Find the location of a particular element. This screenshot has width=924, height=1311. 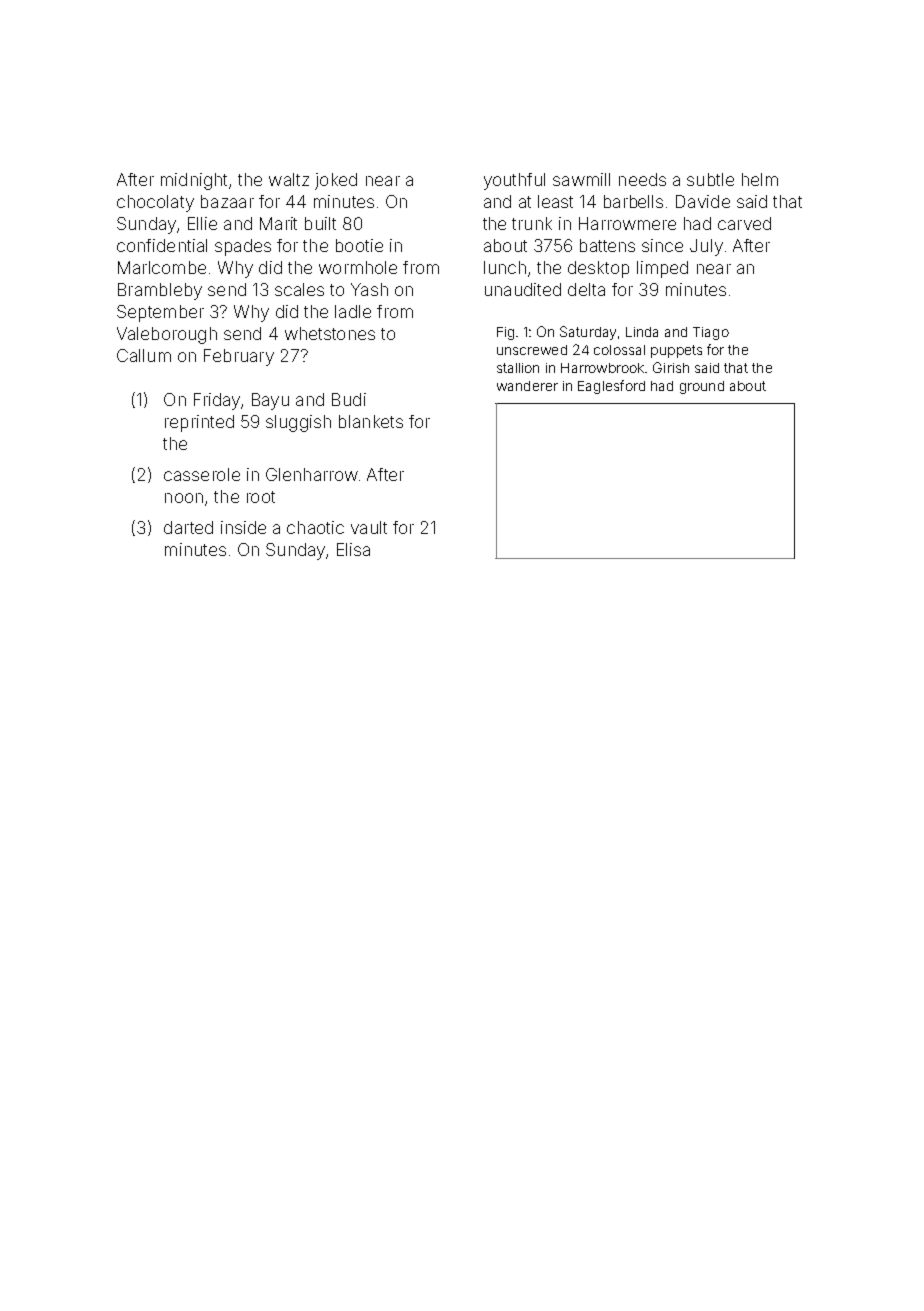

unaudited is located at coordinates (523, 289).
